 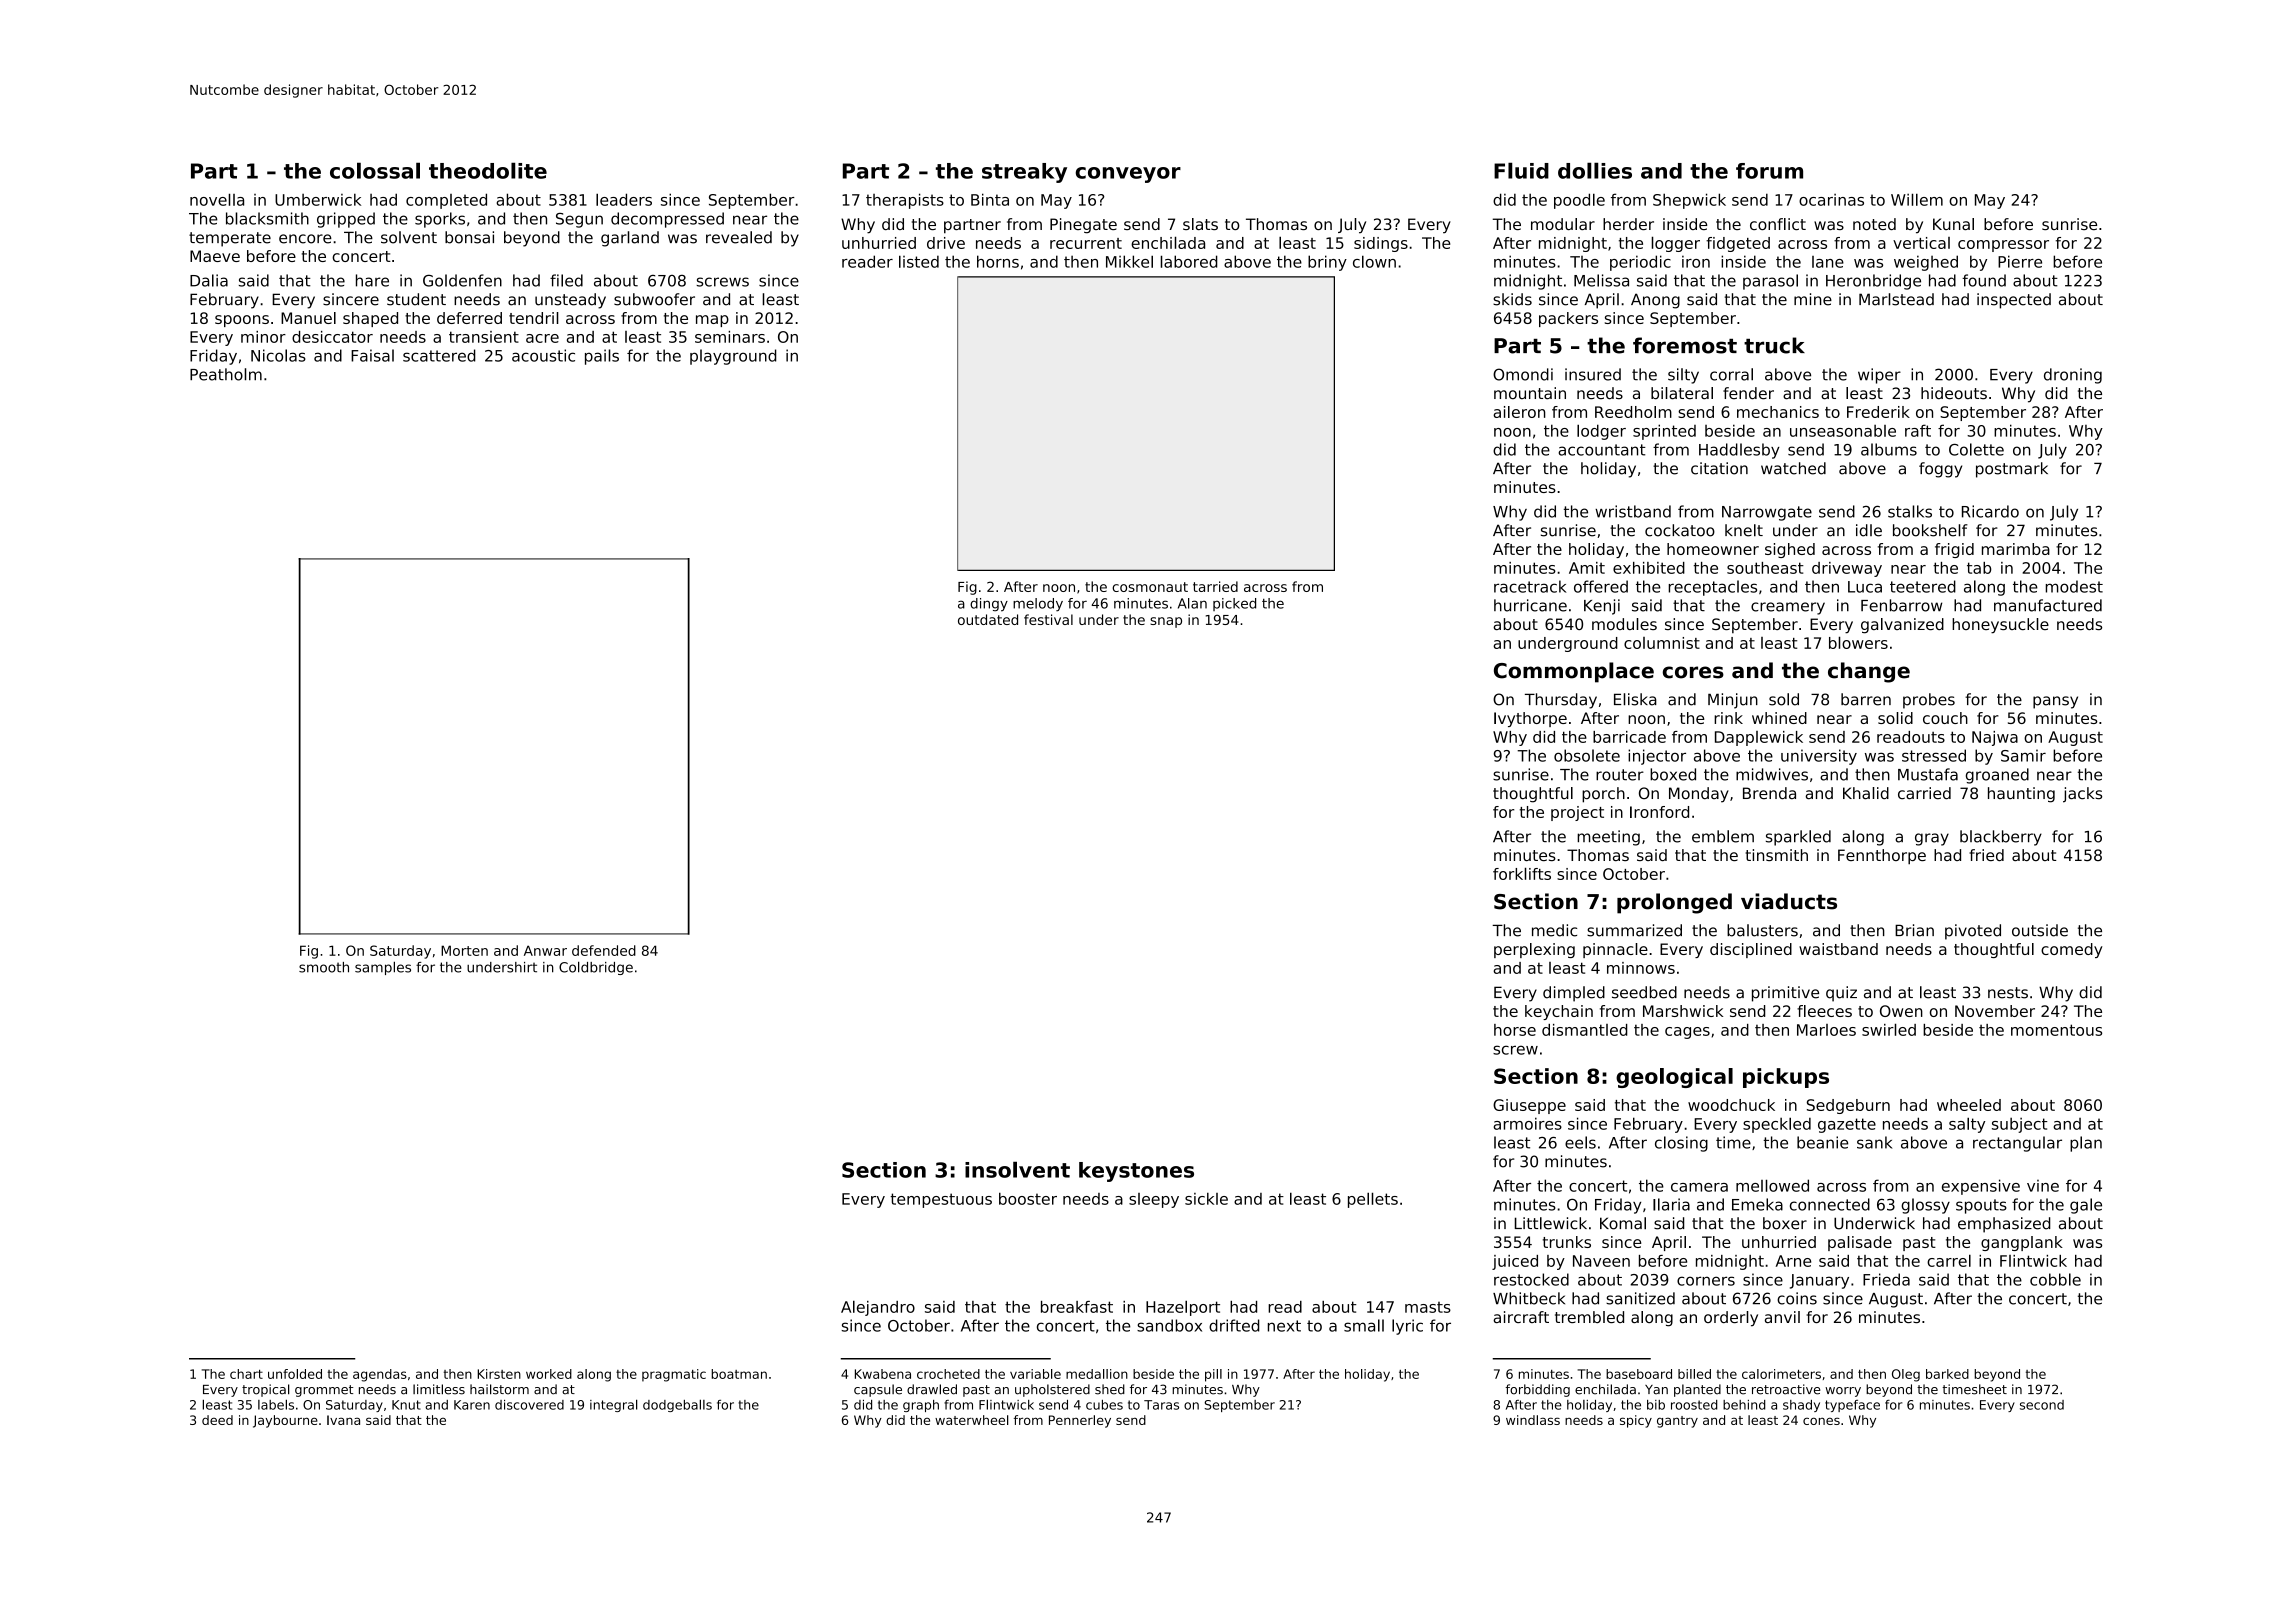 What do you see at coordinates (1587, 755) in the image?
I see `obsolete` at bounding box center [1587, 755].
